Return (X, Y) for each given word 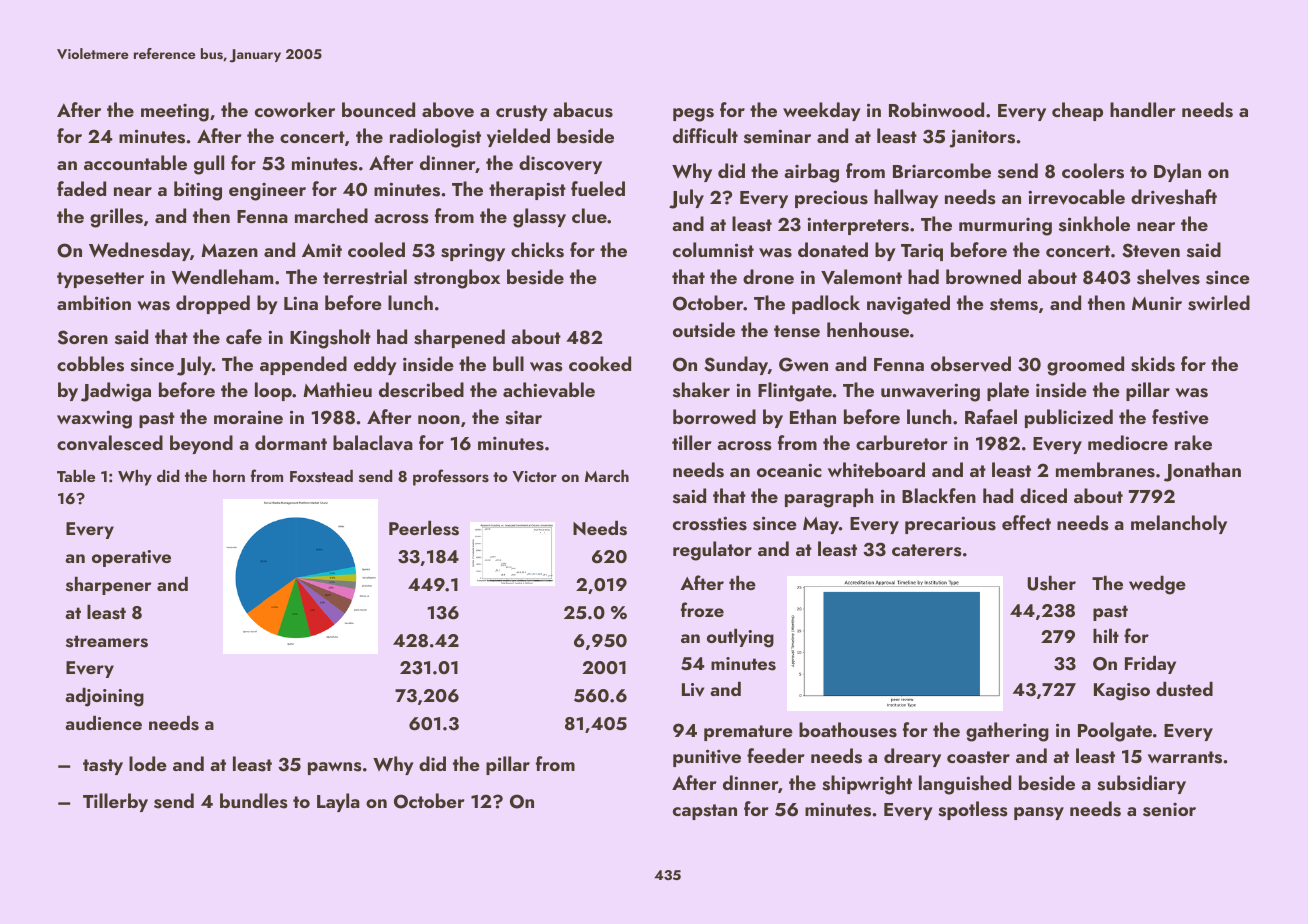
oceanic (789, 470)
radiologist (435, 138)
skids (1153, 364)
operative (131, 558)
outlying (740, 638)
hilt (1106, 635)
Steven (1151, 250)
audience (103, 722)
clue (589, 215)
